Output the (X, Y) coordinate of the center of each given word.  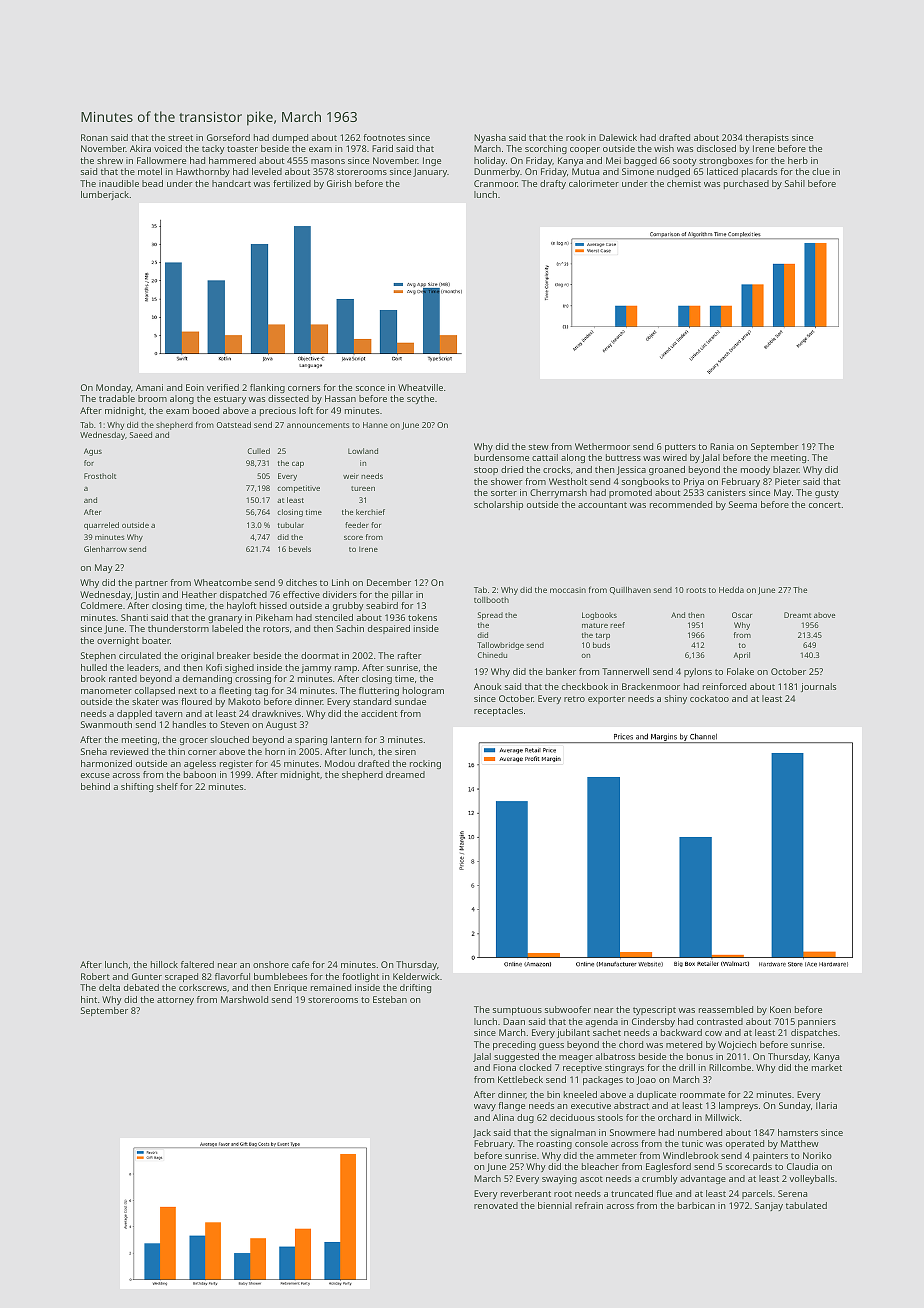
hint (89, 999)
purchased (746, 184)
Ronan (94, 137)
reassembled (726, 1009)
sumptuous (517, 1011)
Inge (432, 161)
